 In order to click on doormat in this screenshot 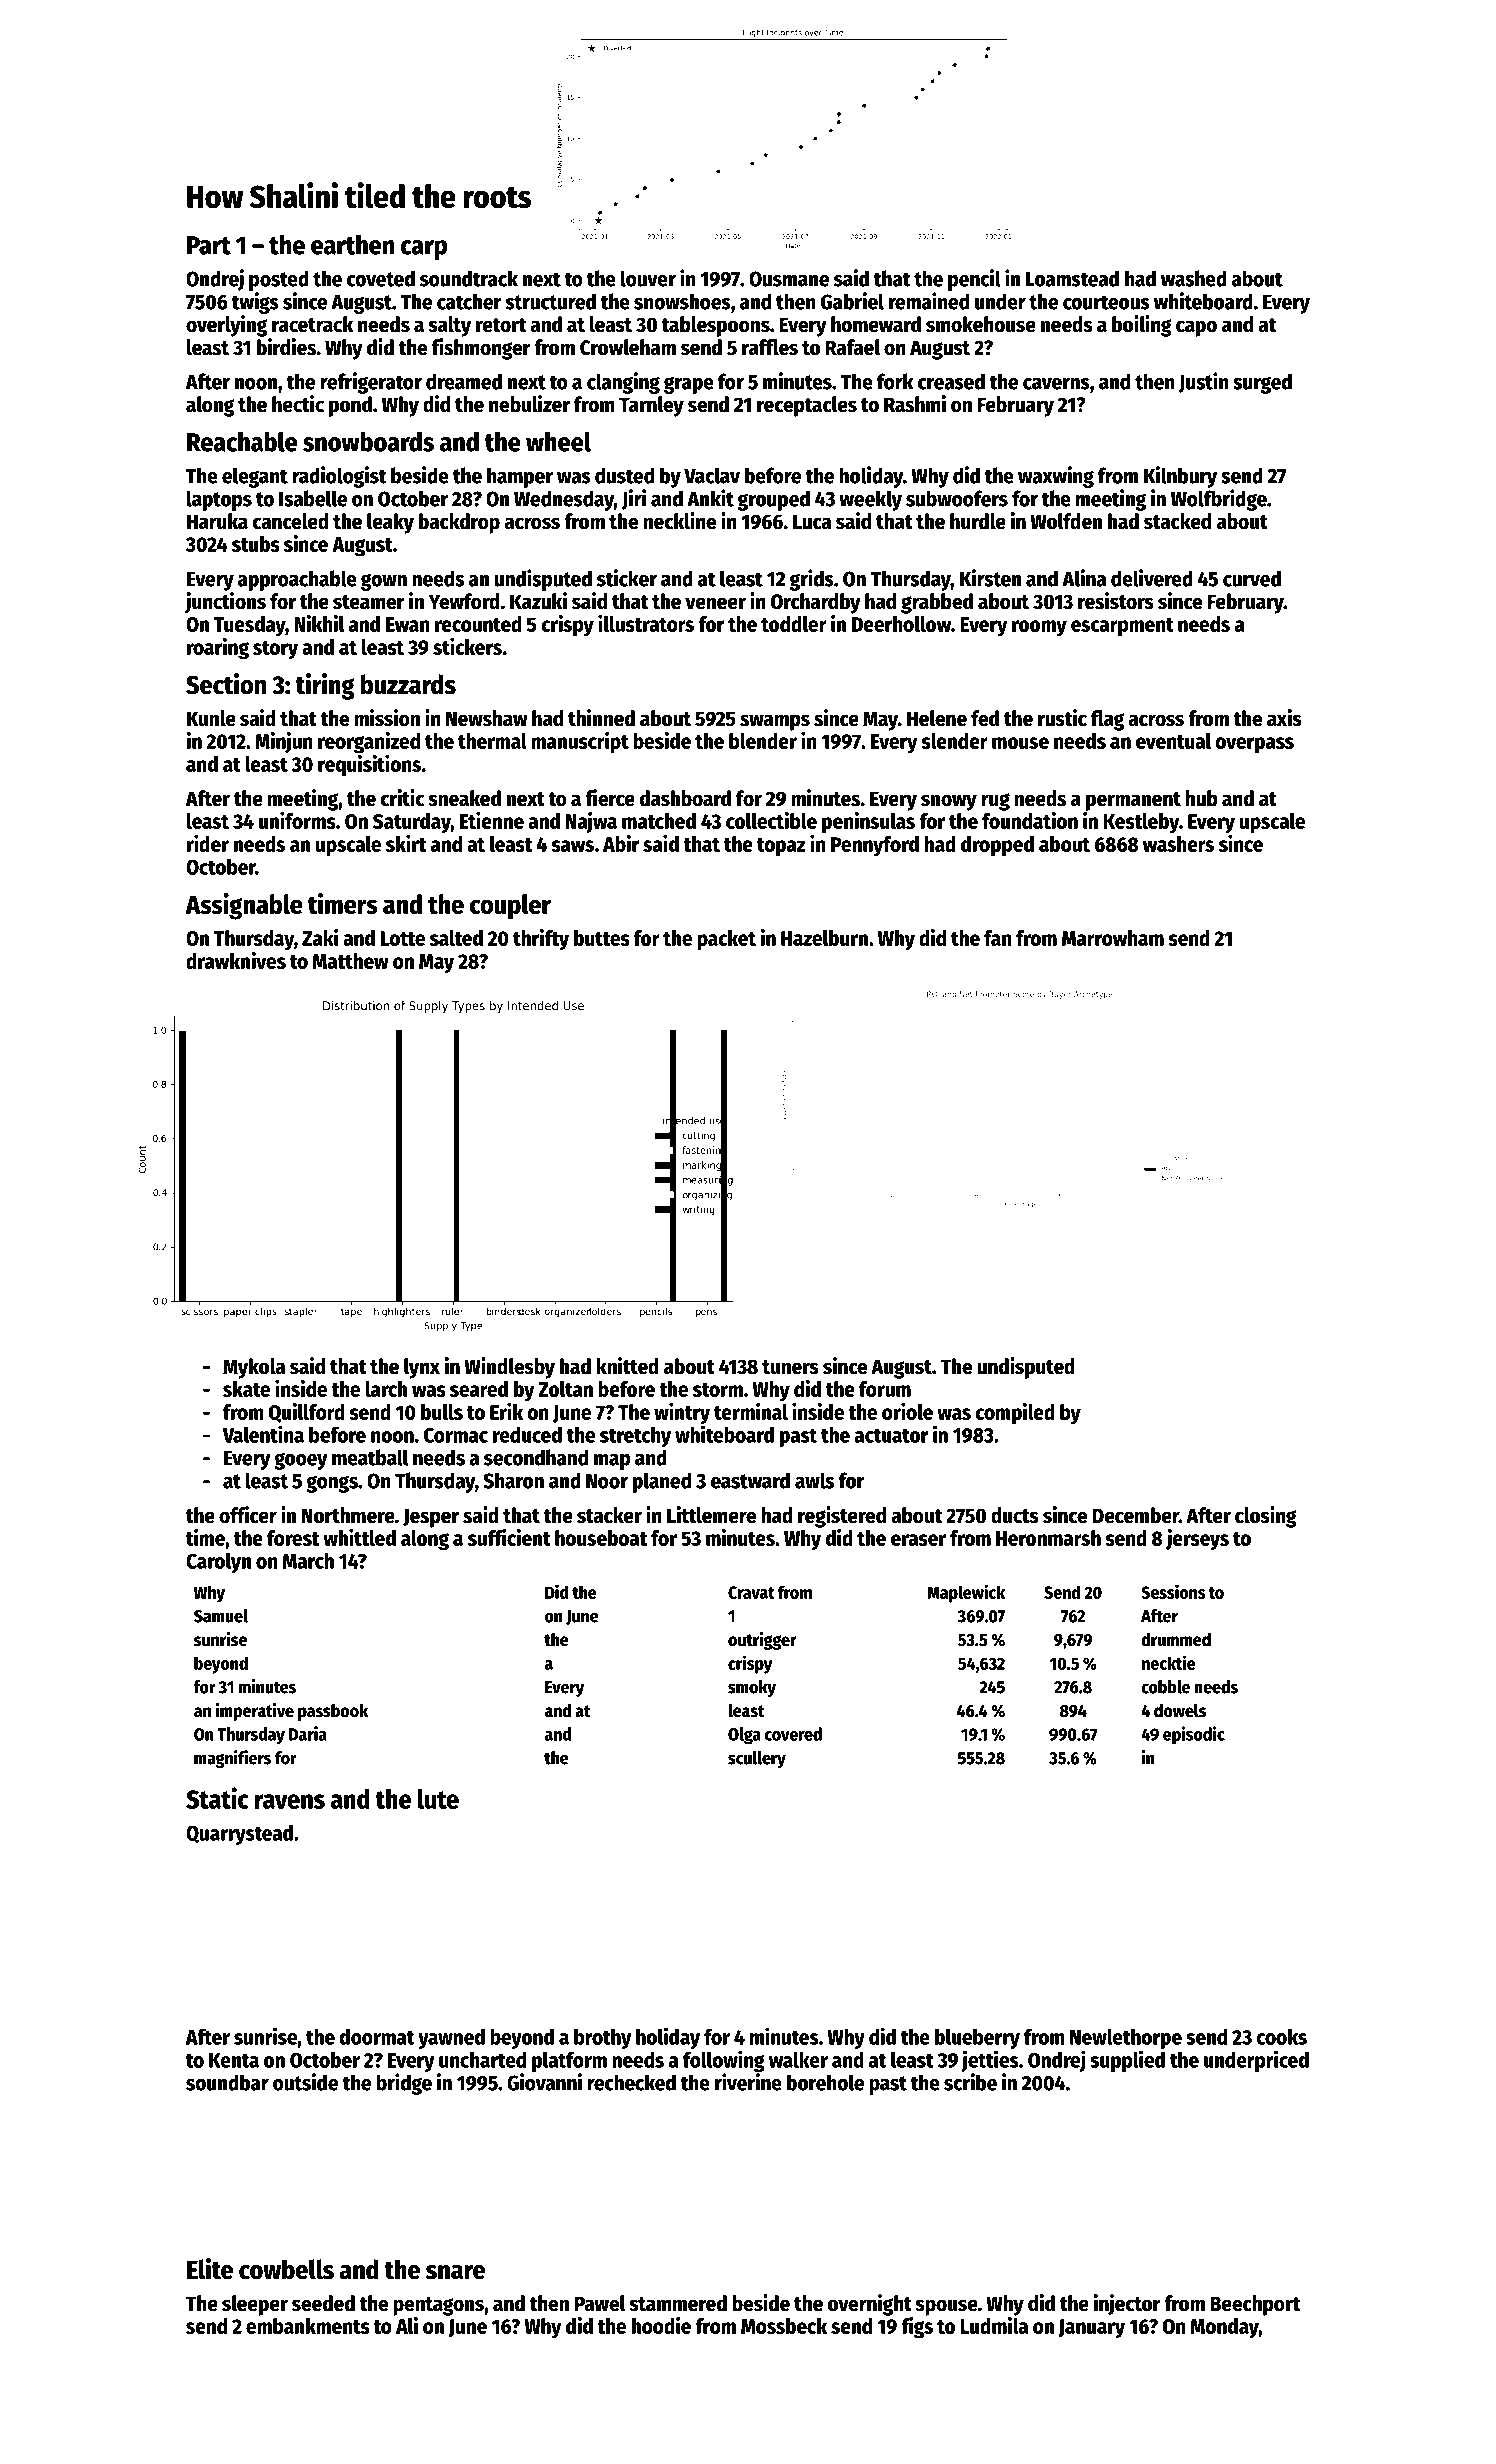, I will do `click(377, 2037)`.
